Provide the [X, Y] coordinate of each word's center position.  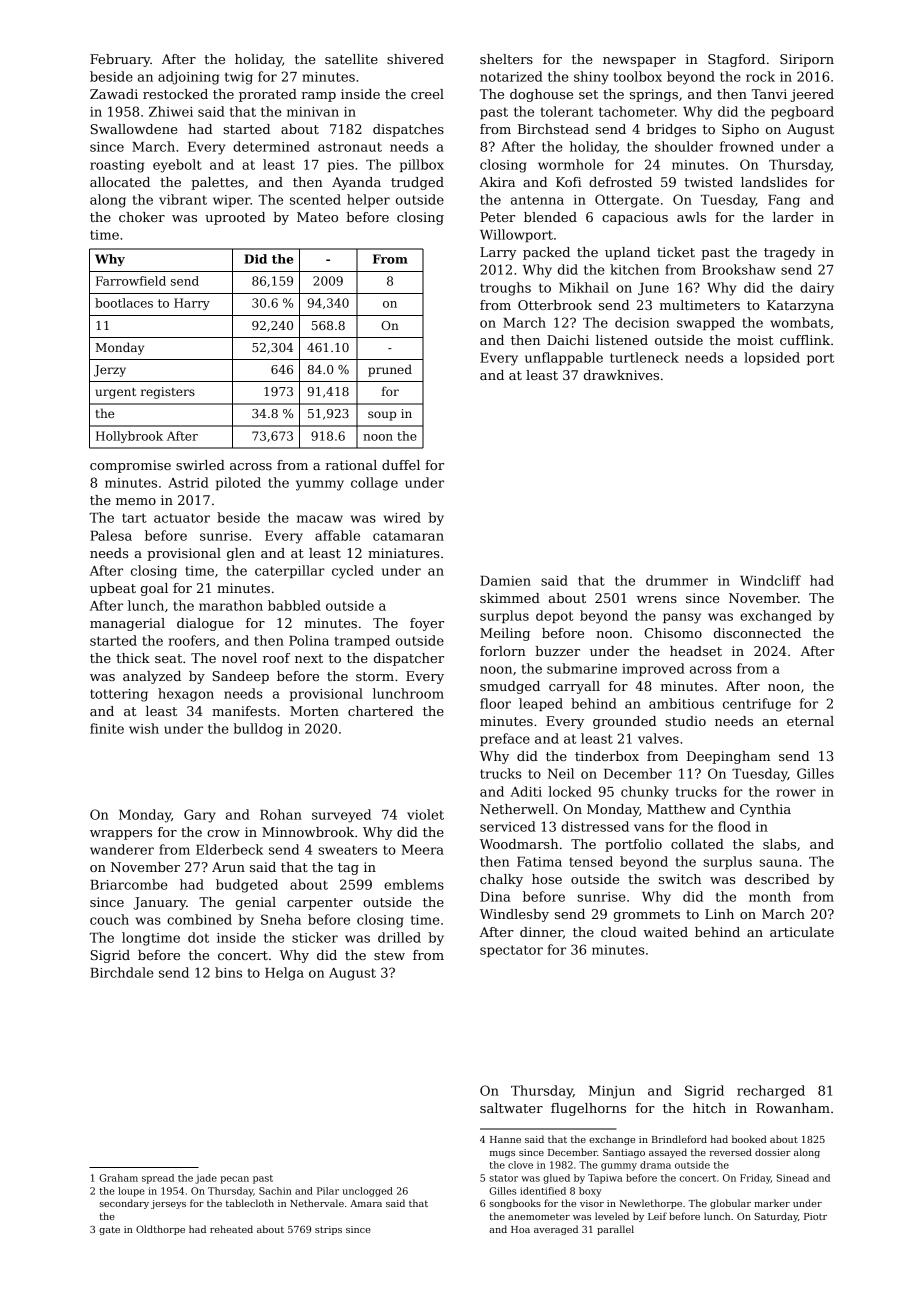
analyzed [152, 677]
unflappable [564, 358]
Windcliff [770, 580]
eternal [810, 721]
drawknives [621, 375]
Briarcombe [129, 884]
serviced [508, 826]
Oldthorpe [160, 1230]
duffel [401, 465]
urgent [116, 393]
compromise [130, 466]
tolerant [567, 111]
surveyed [341, 816]
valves [658, 738]
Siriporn [807, 60]
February [120, 60]
